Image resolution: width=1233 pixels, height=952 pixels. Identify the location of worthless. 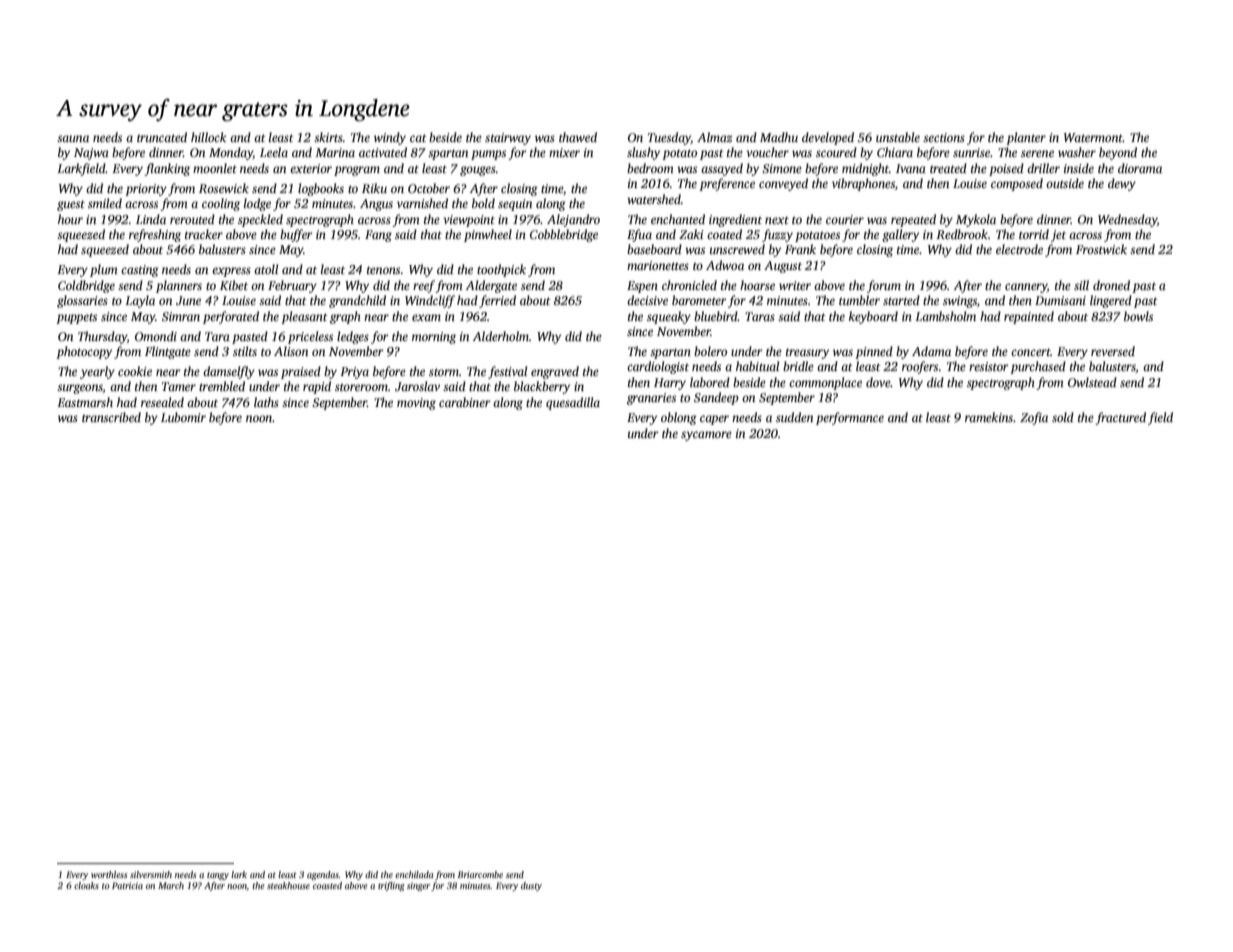
(109, 874).
